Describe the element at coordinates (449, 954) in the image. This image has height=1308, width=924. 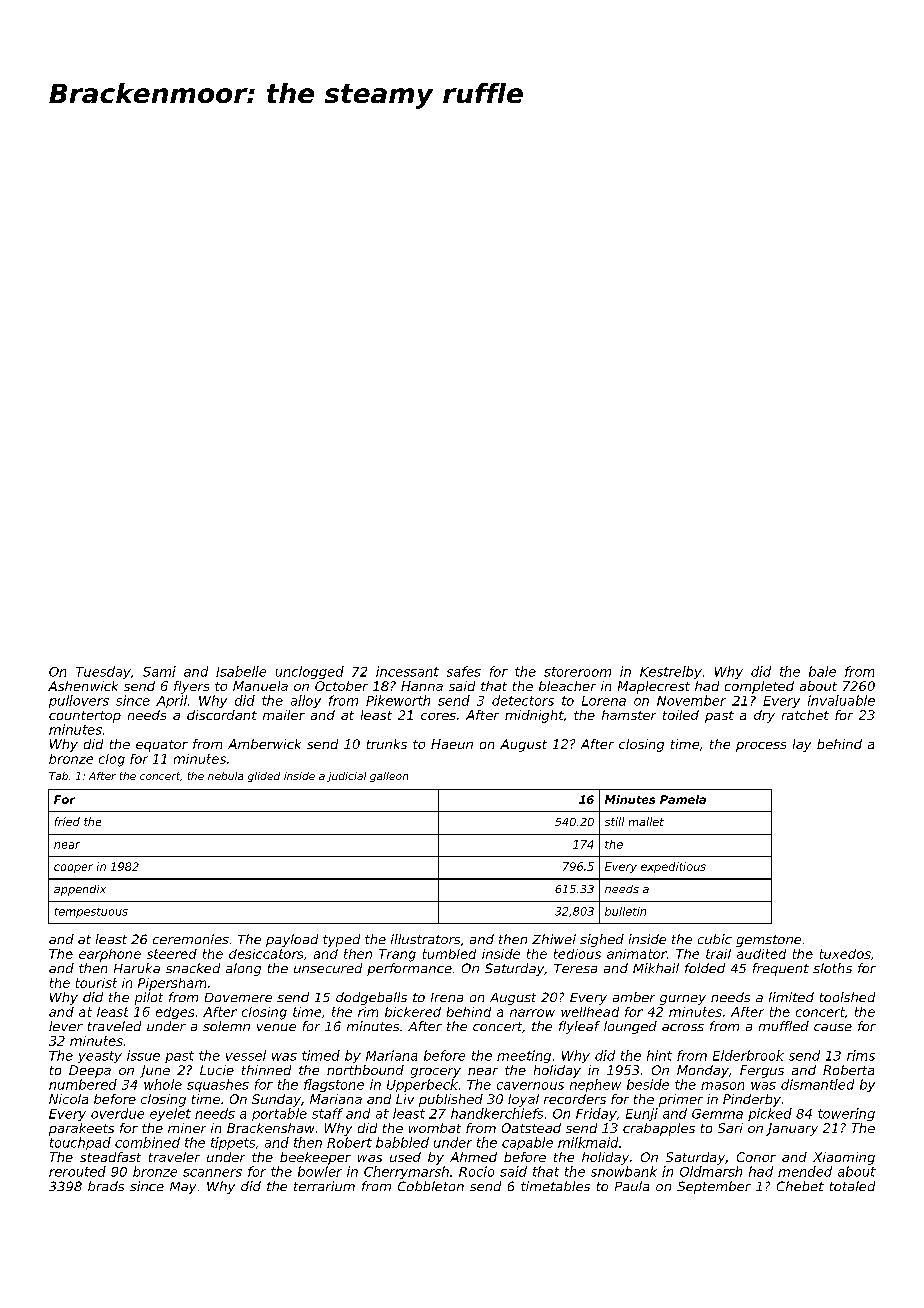
I see `tumbled` at that location.
